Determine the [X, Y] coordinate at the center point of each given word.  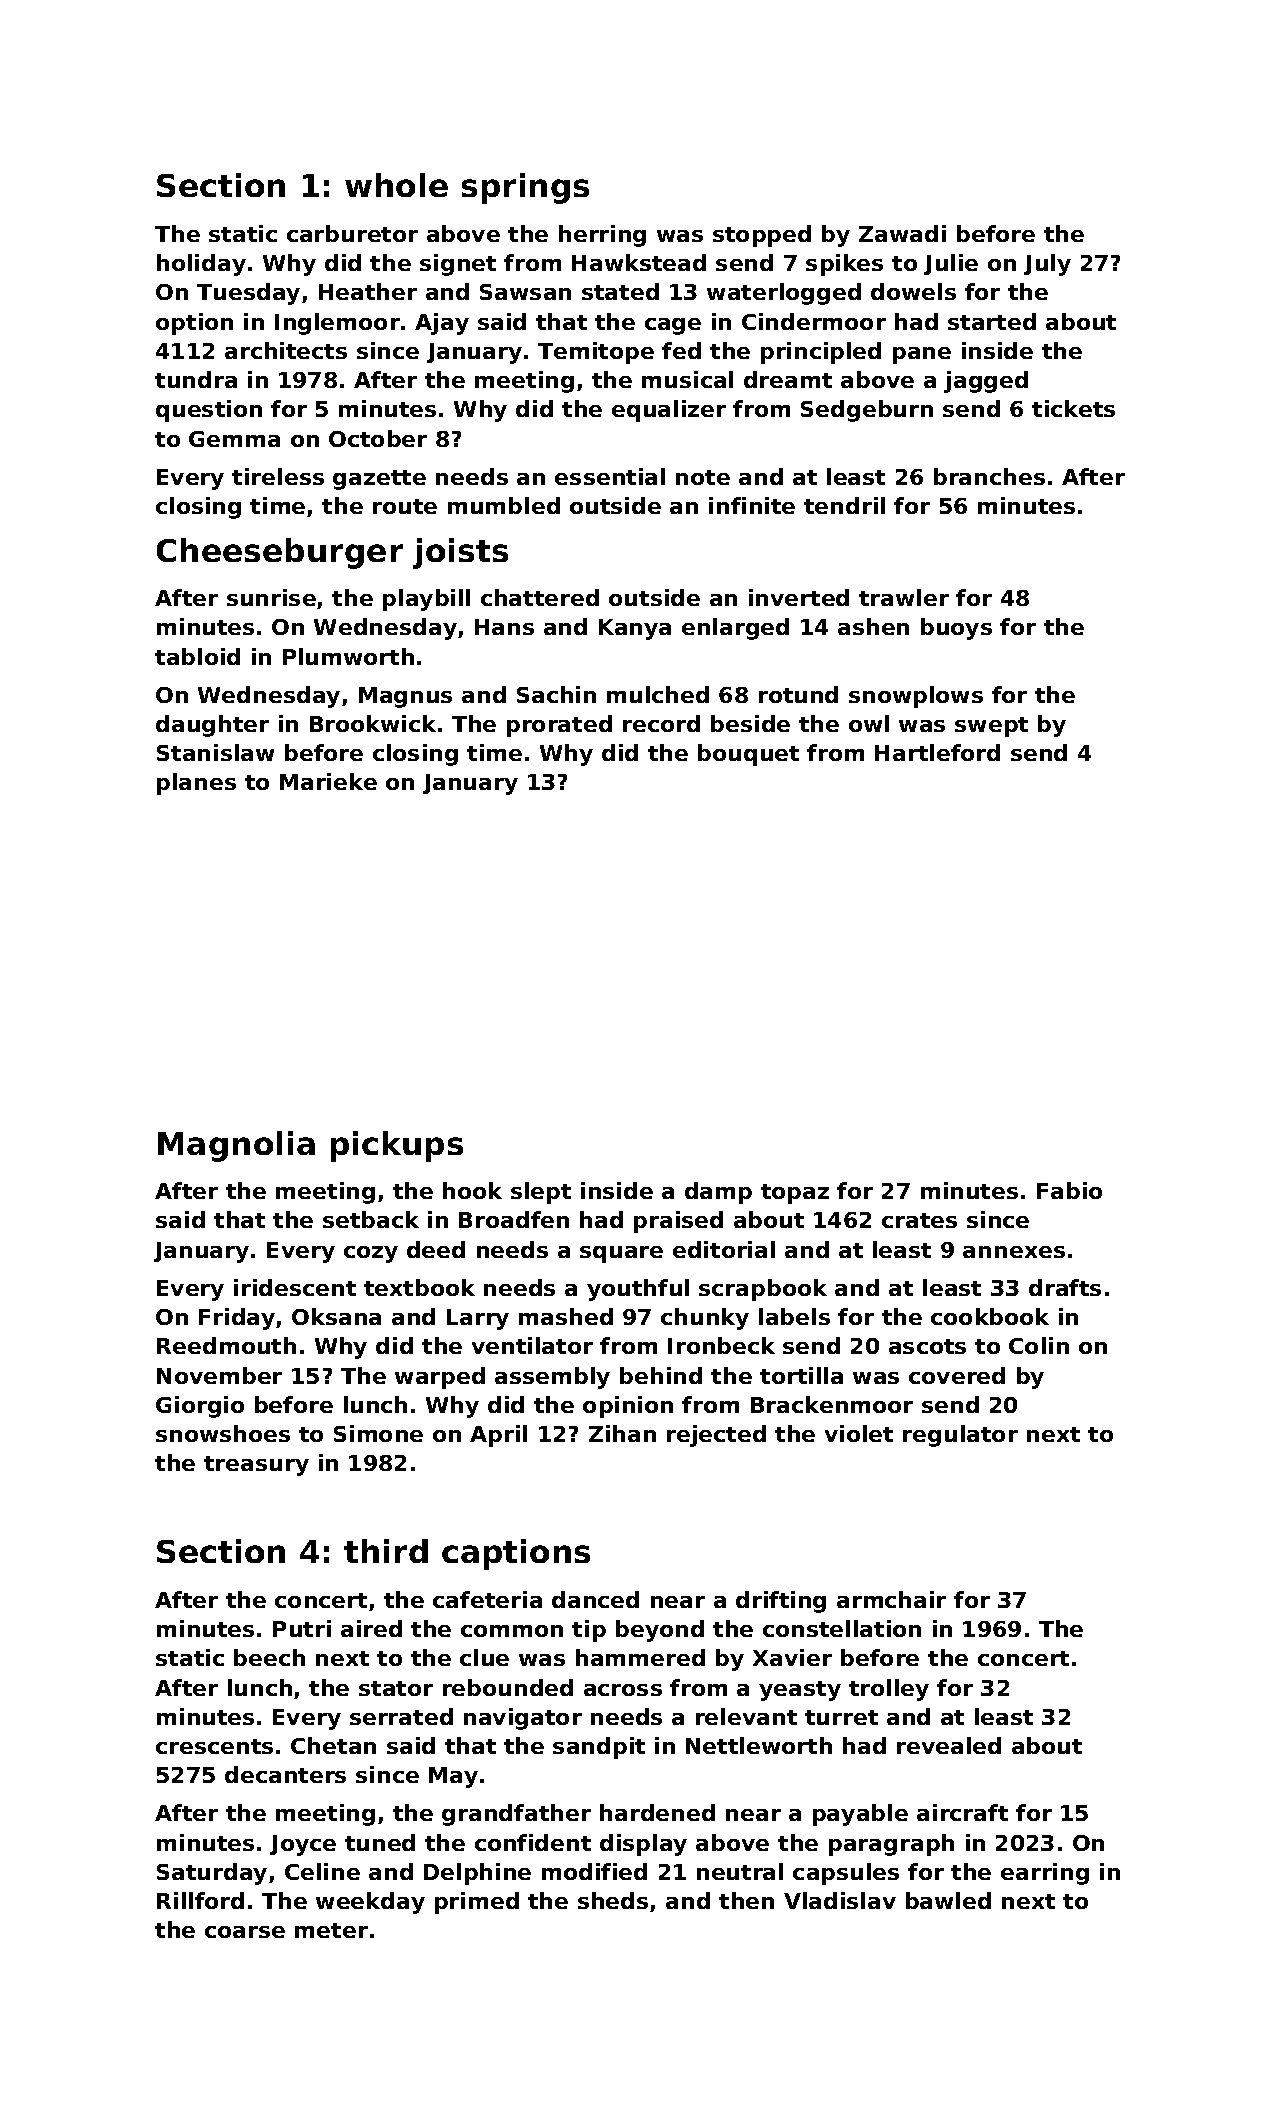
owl [869, 723]
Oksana [336, 1316]
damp [718, 1193]
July [1047, 265]
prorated [559, 726]
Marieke [328, 781]
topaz [795, 1194]
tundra [196, 379]
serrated [401, 1716]
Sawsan [525, 292]
